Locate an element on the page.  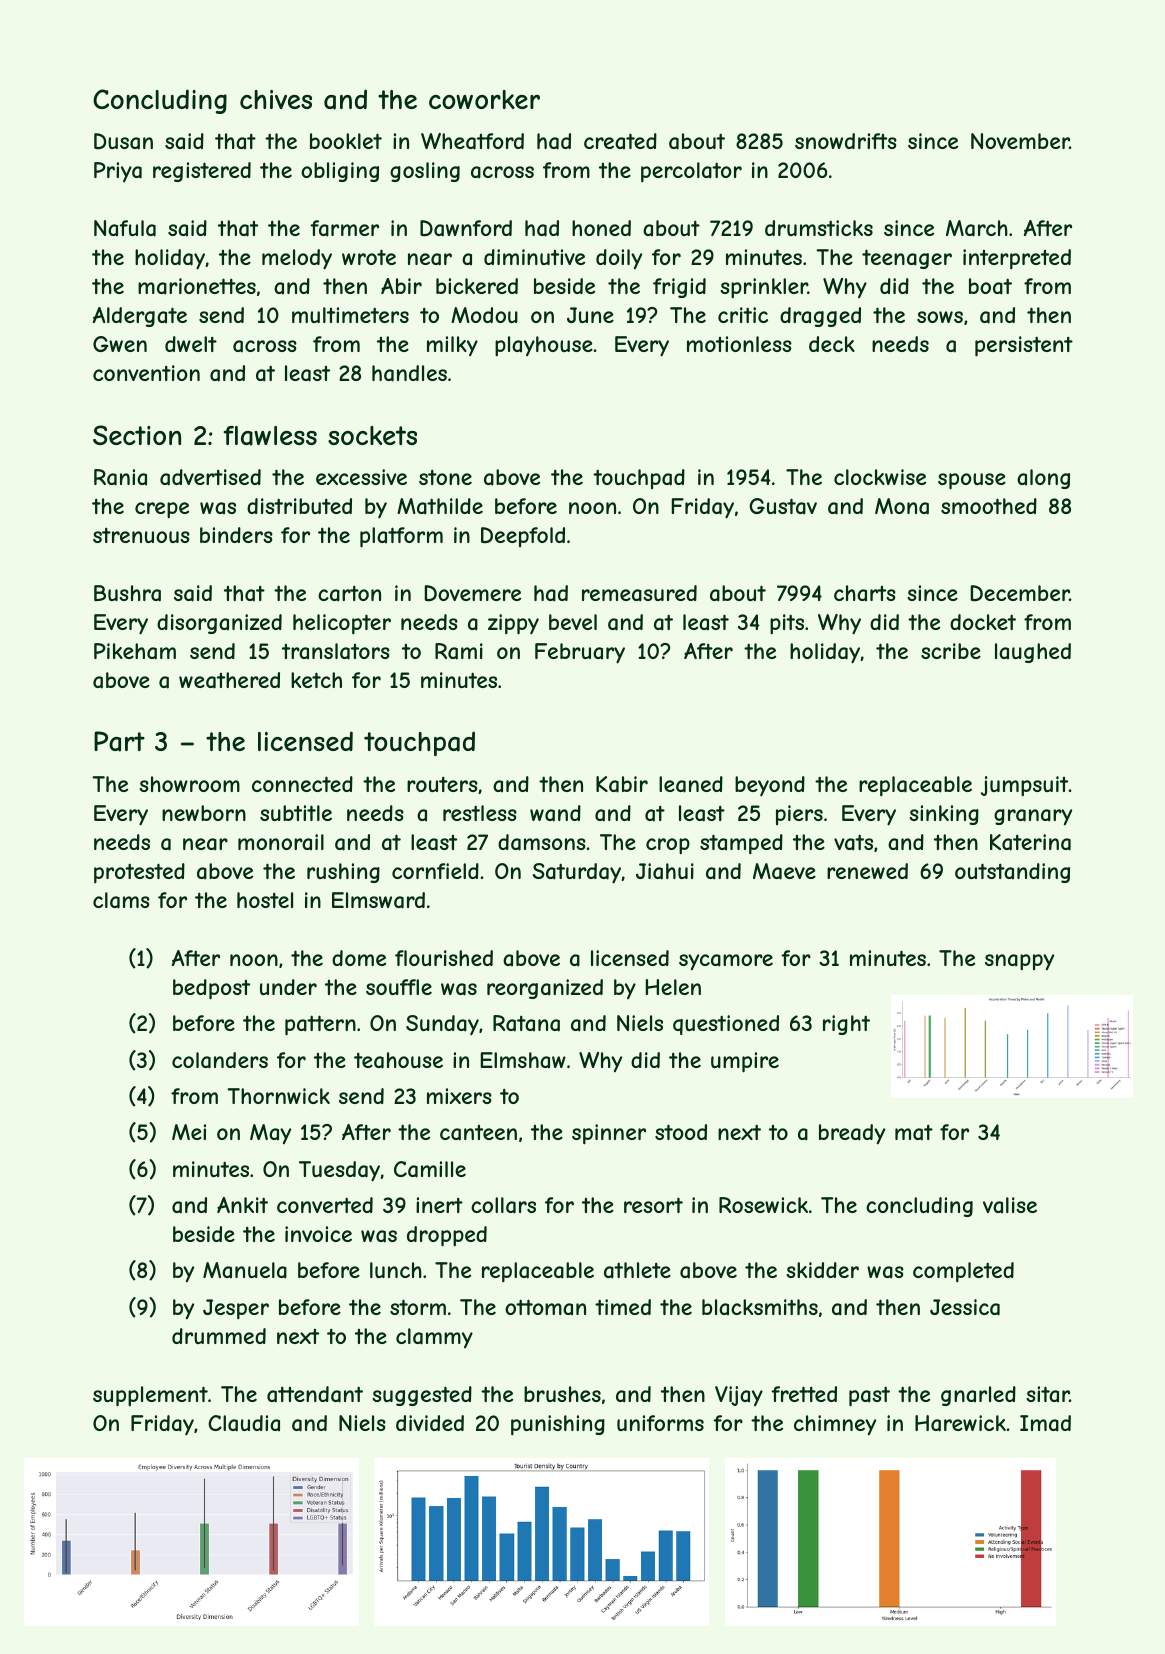
pits is located at coordinates (787, 624).
